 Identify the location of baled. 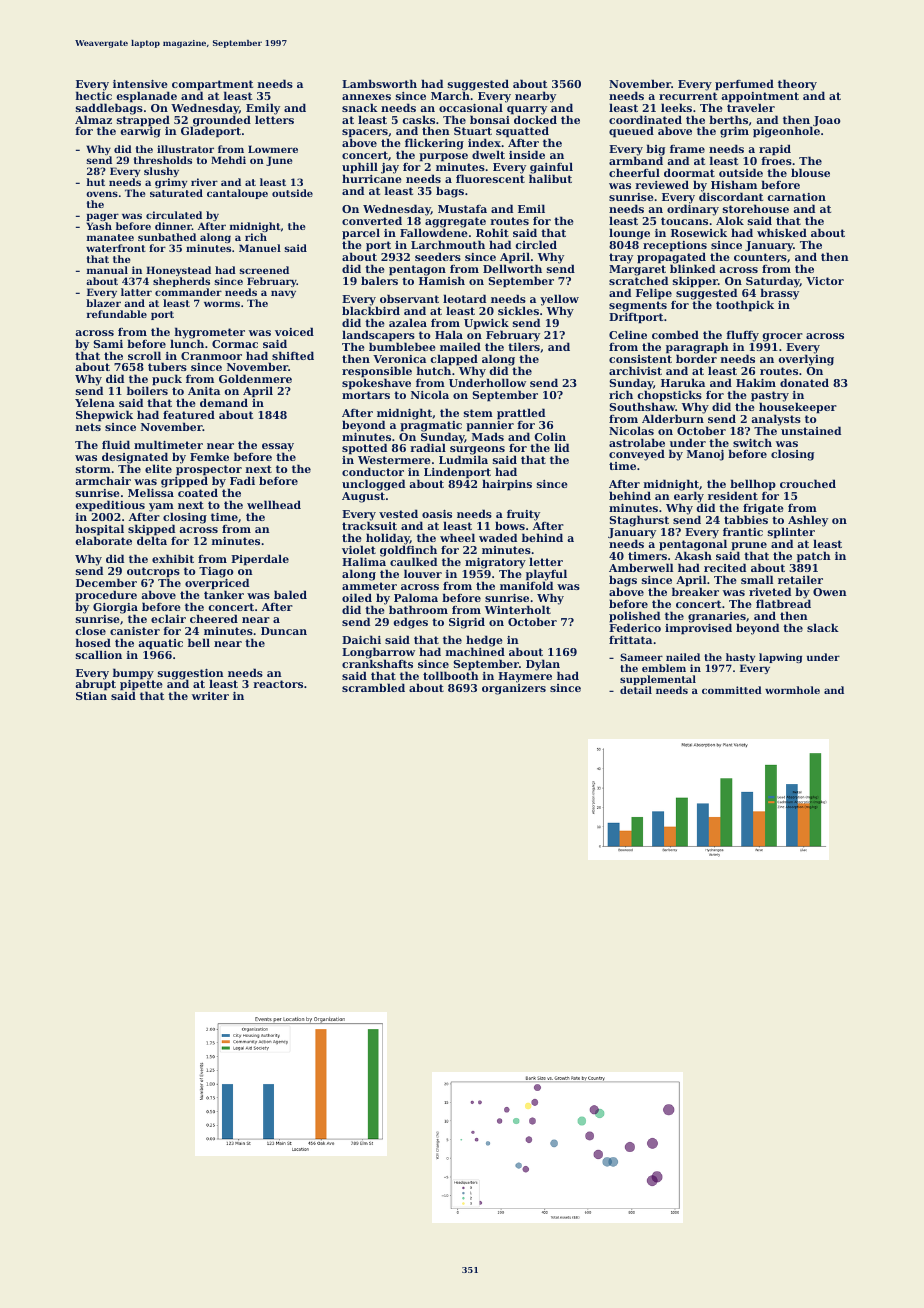
(290, 594).
